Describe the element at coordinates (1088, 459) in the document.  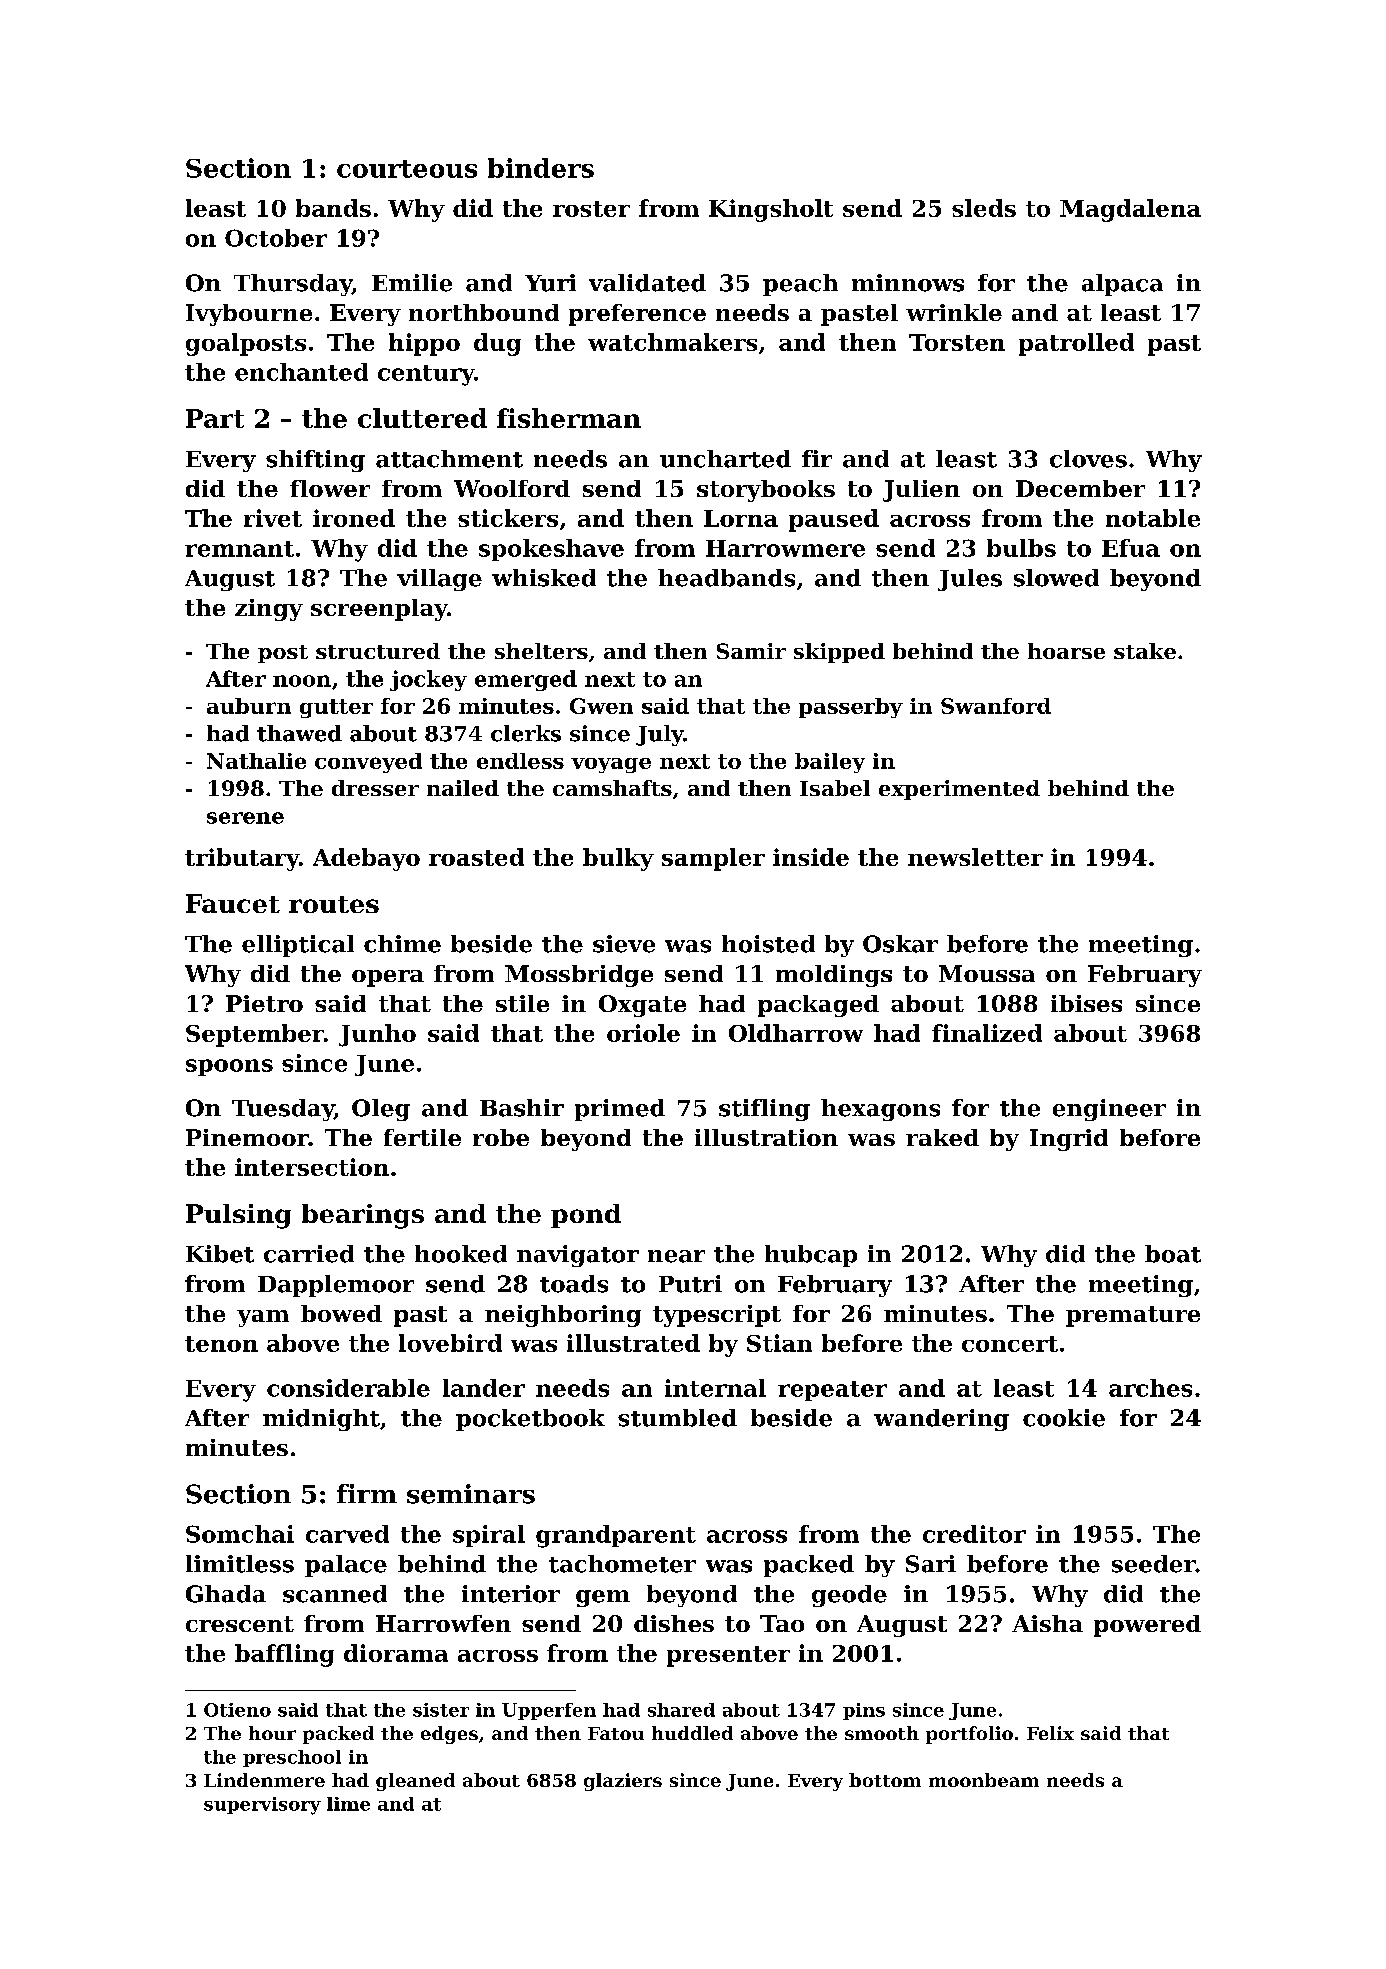
I see `cloves` at that location.
